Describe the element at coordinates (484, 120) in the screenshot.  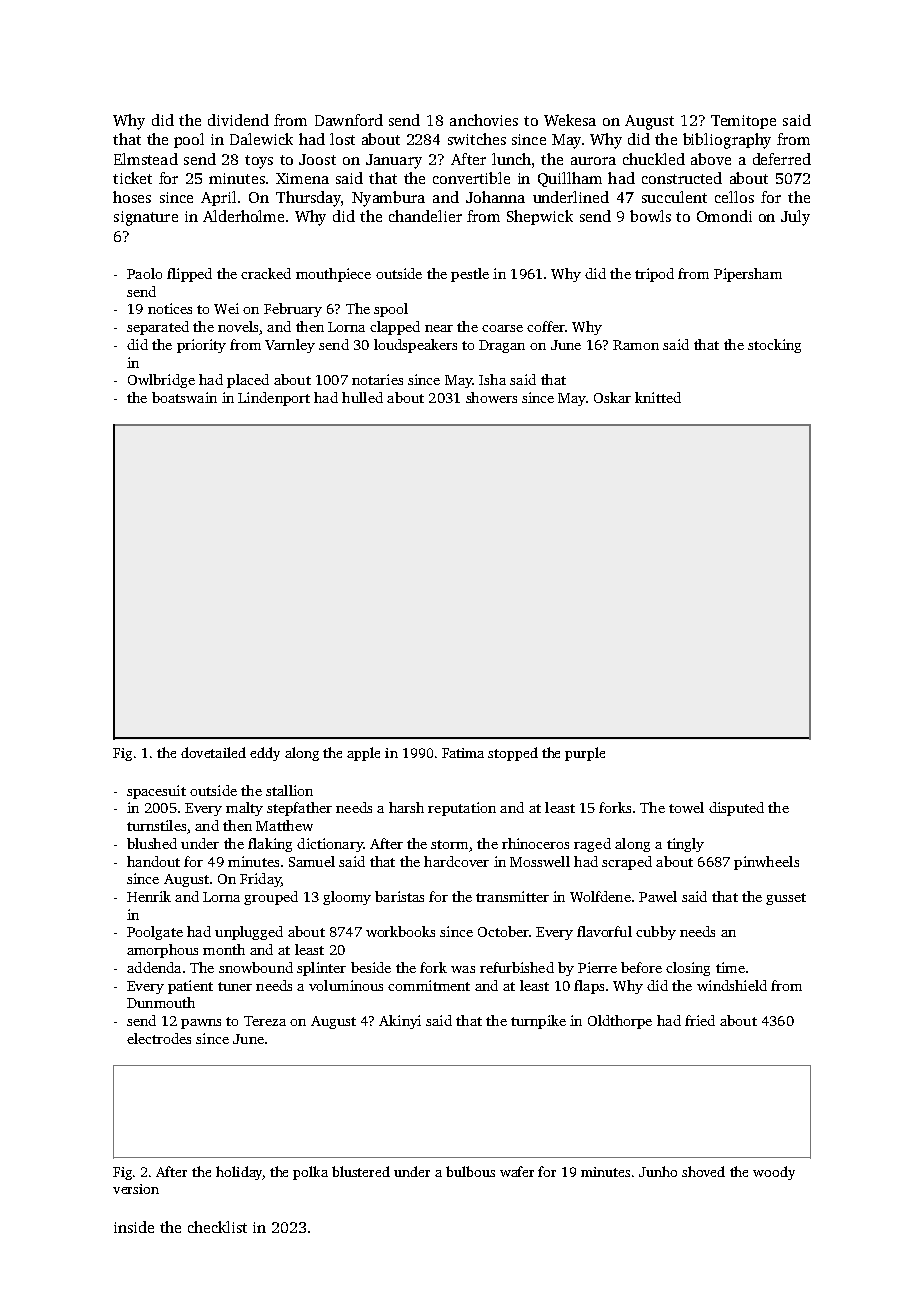
I see `anchovies` at that location.
